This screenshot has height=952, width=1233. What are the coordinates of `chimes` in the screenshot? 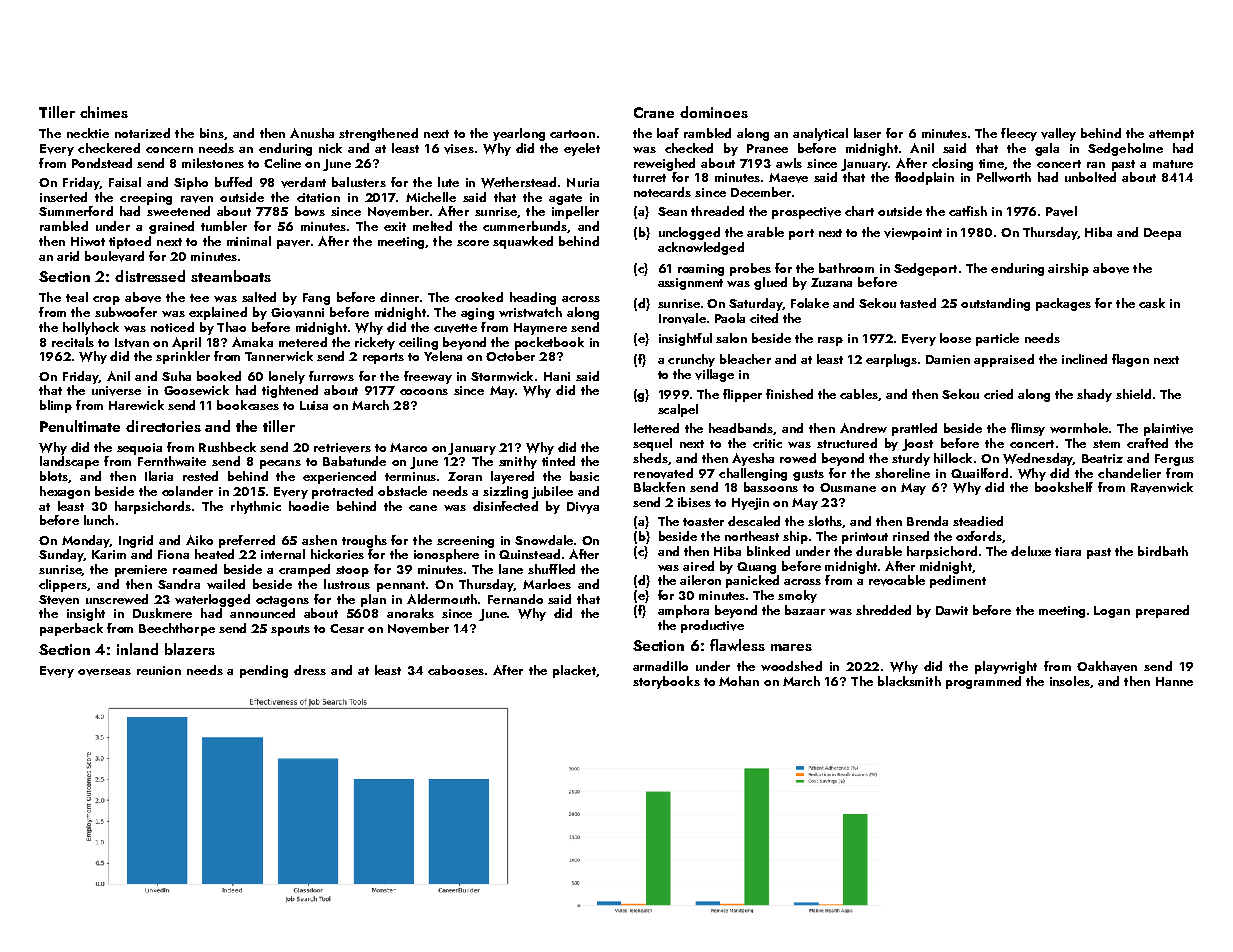 It's located at (104, 112).
